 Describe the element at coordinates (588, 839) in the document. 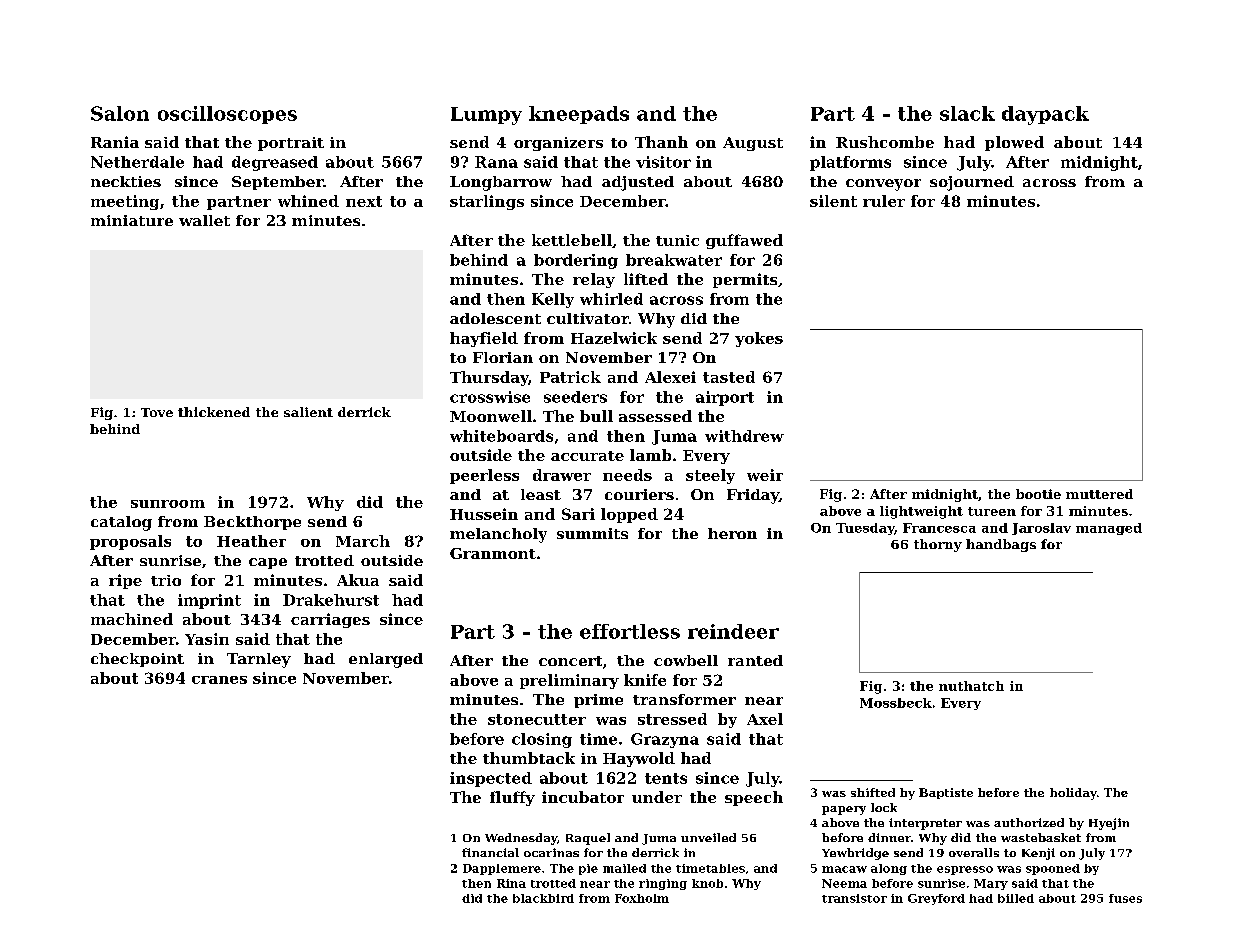

I see `Raquel` at that location.
